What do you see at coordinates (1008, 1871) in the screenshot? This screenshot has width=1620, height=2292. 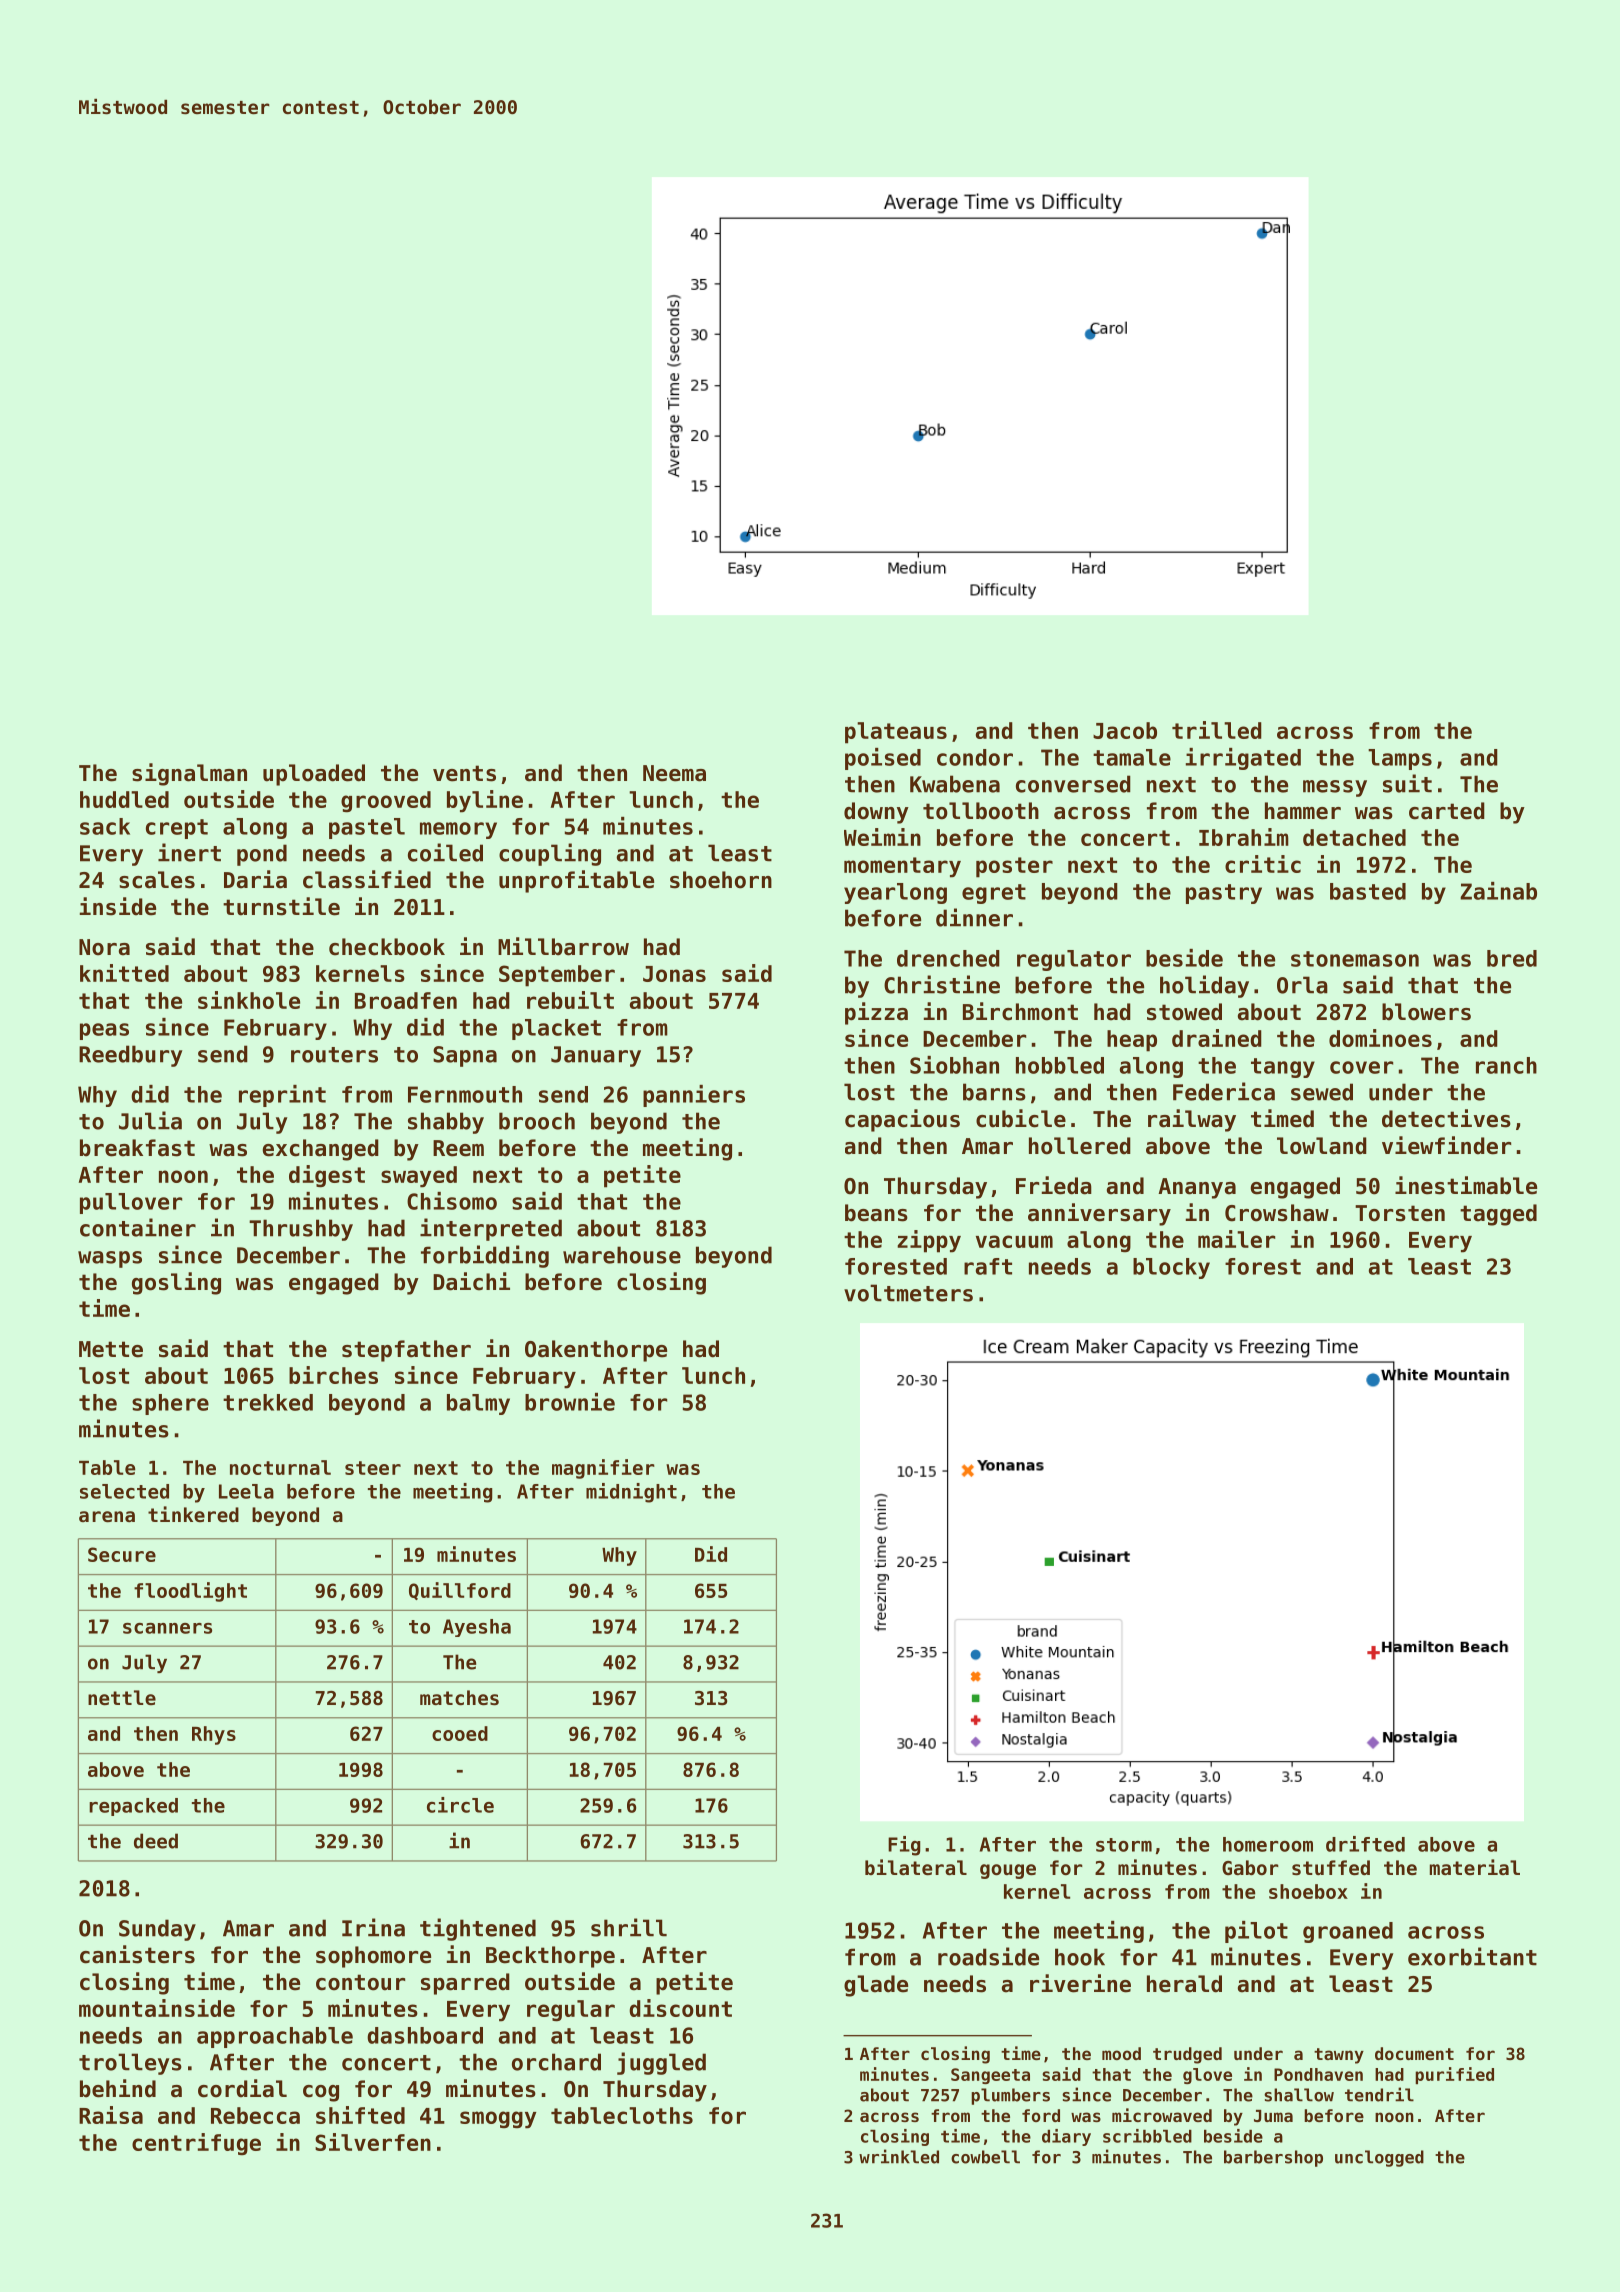 I see `gouge` at bounding box center [1008, 1871].
